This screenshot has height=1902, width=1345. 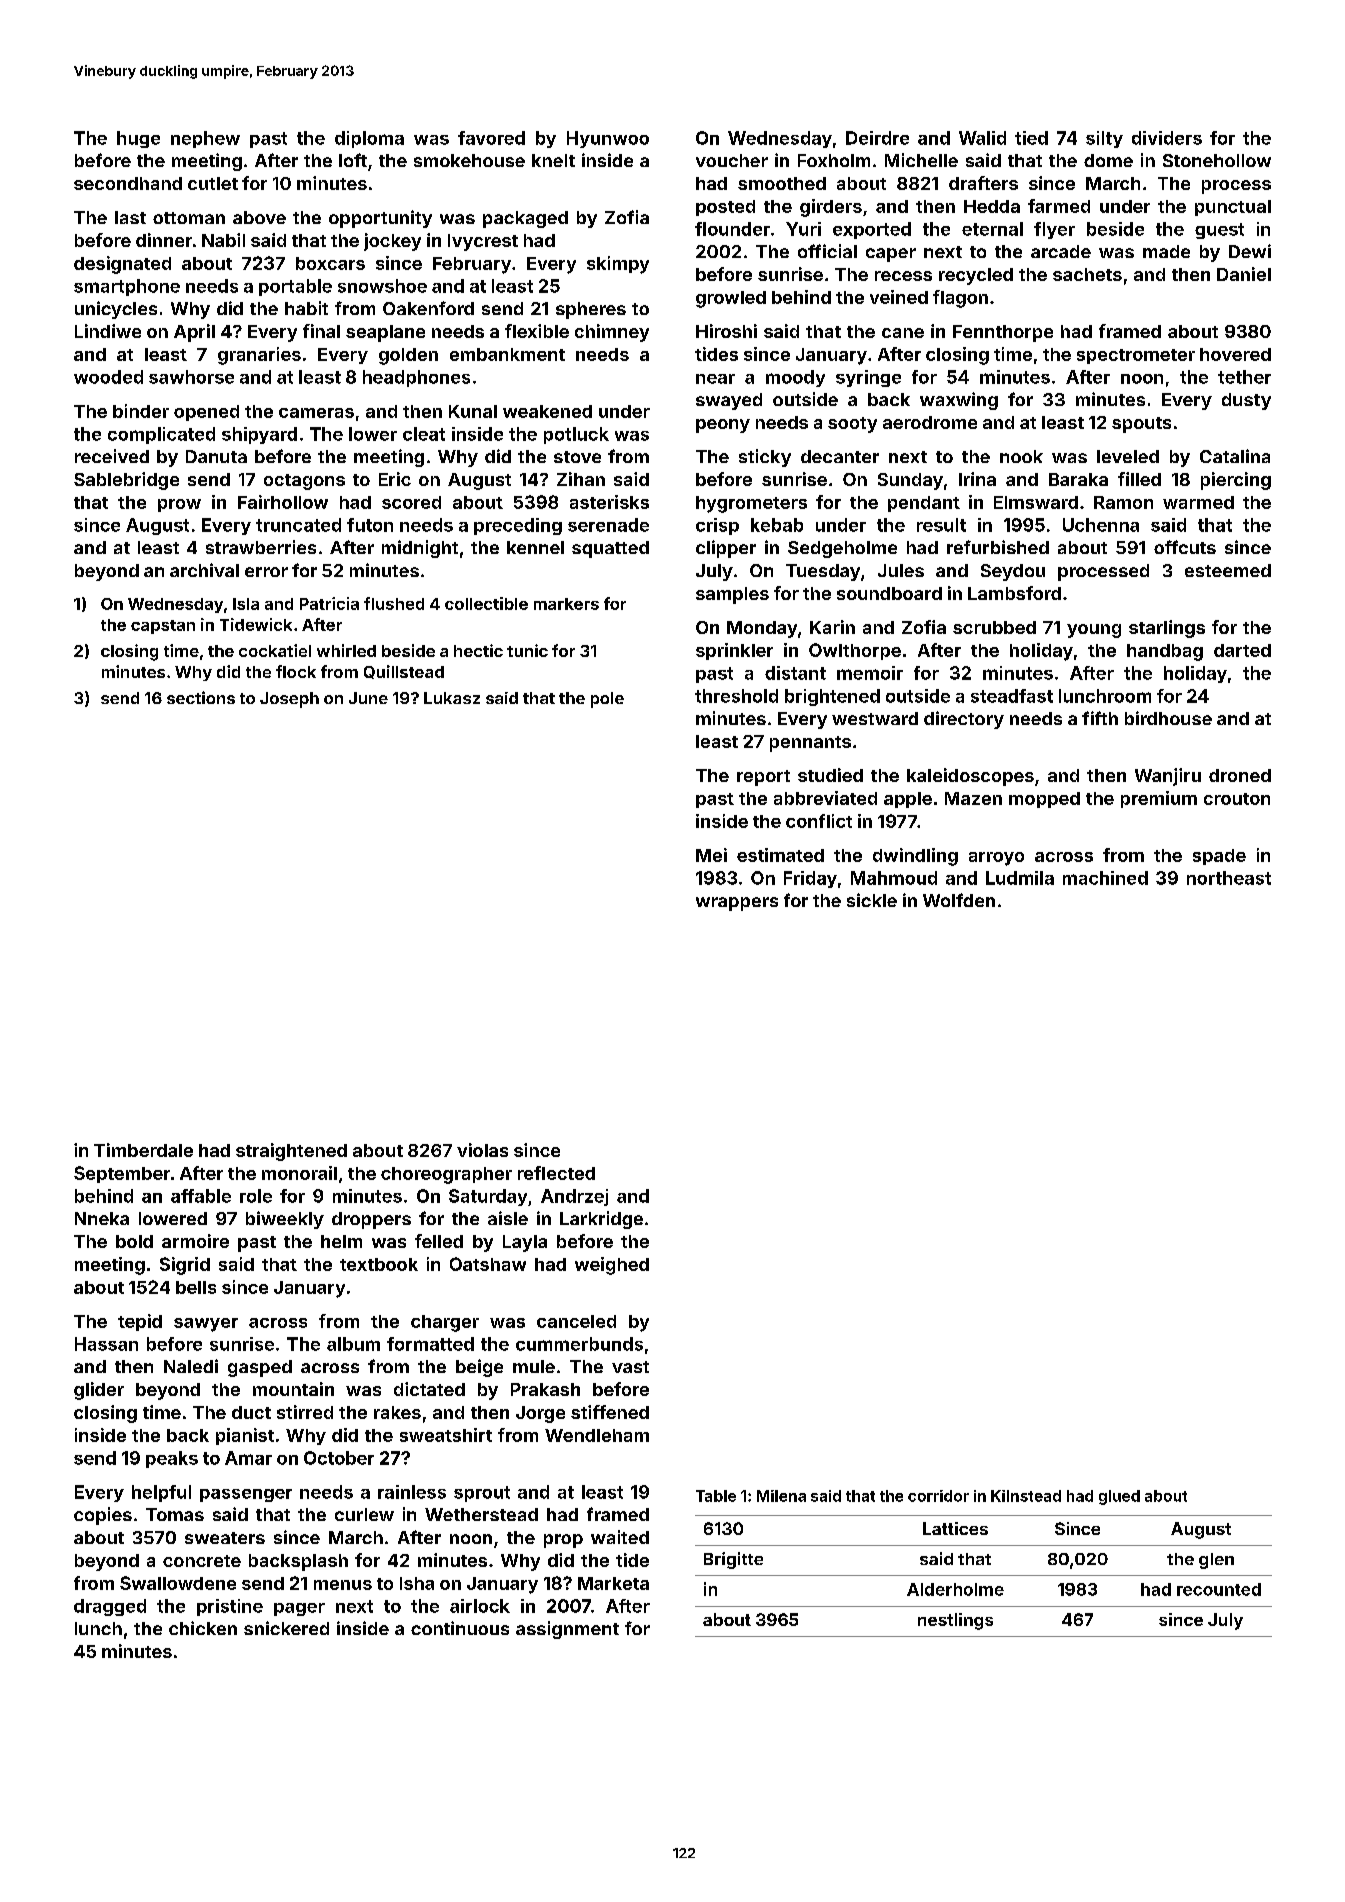 What do you see at coordinates (368, 698) in the screenshot?
I see `June` at bounding box center [368, 698].
